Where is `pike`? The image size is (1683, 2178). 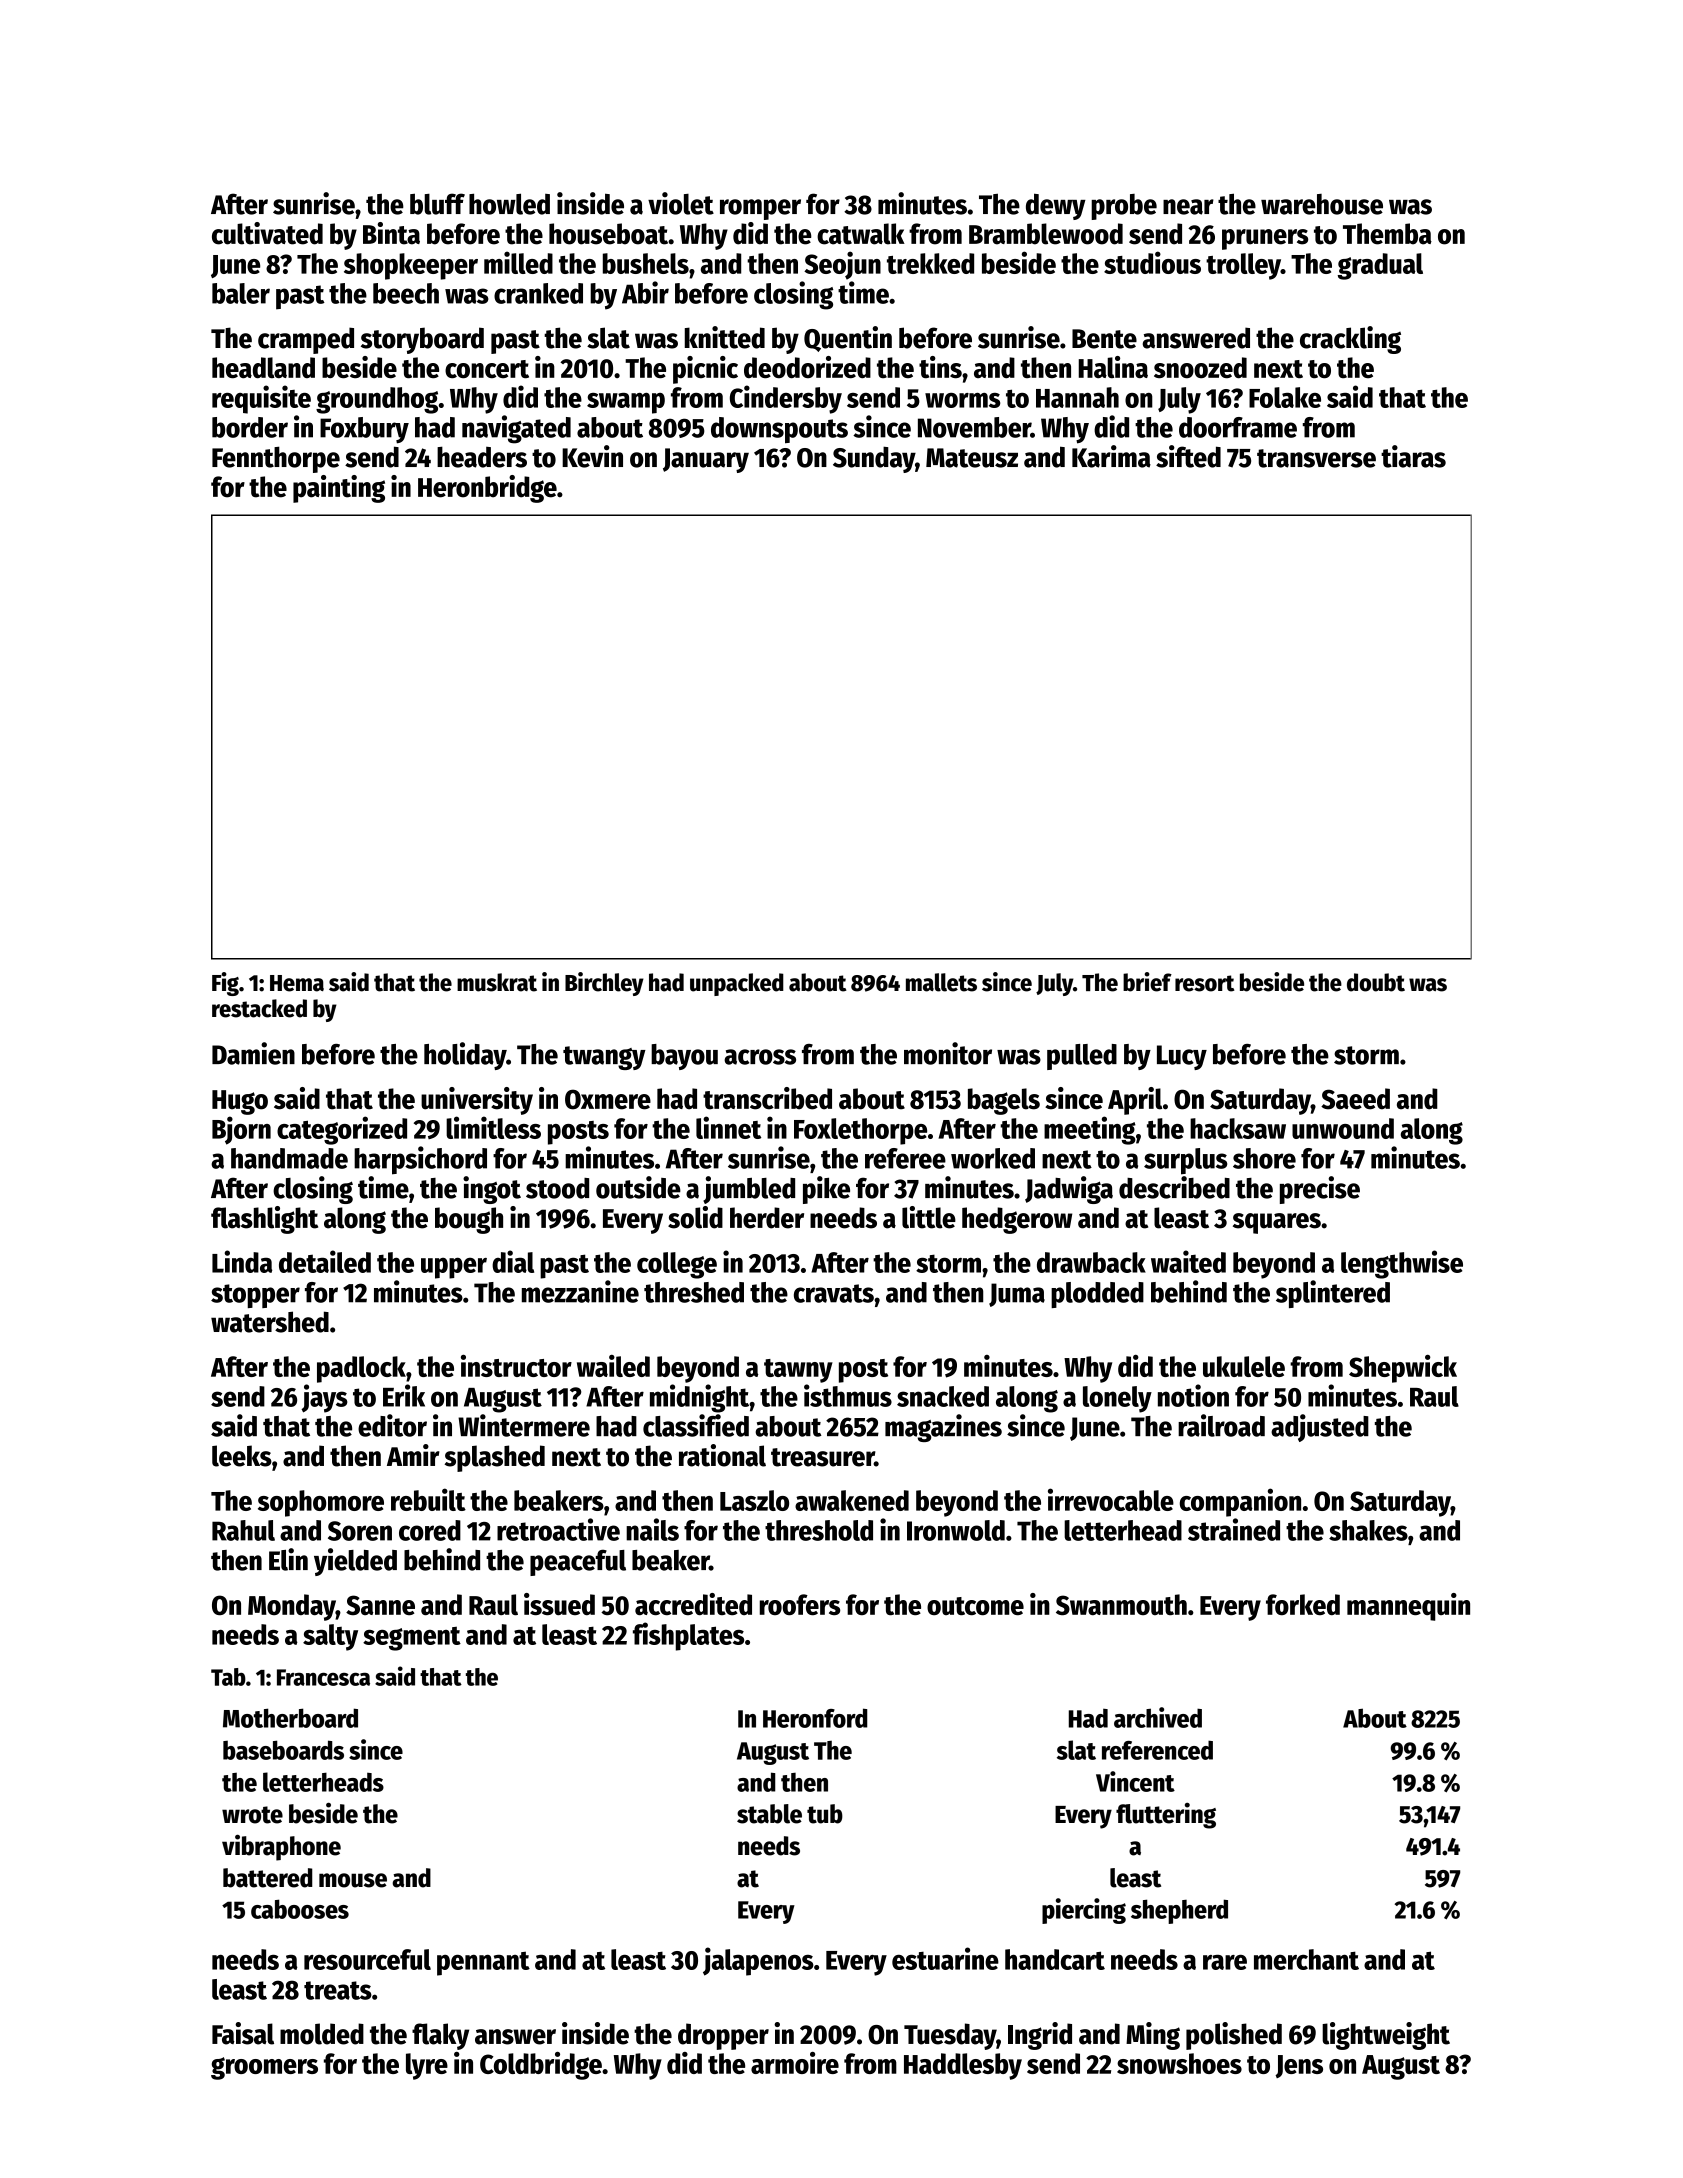
pike is located at coordinates (826, 1190).
